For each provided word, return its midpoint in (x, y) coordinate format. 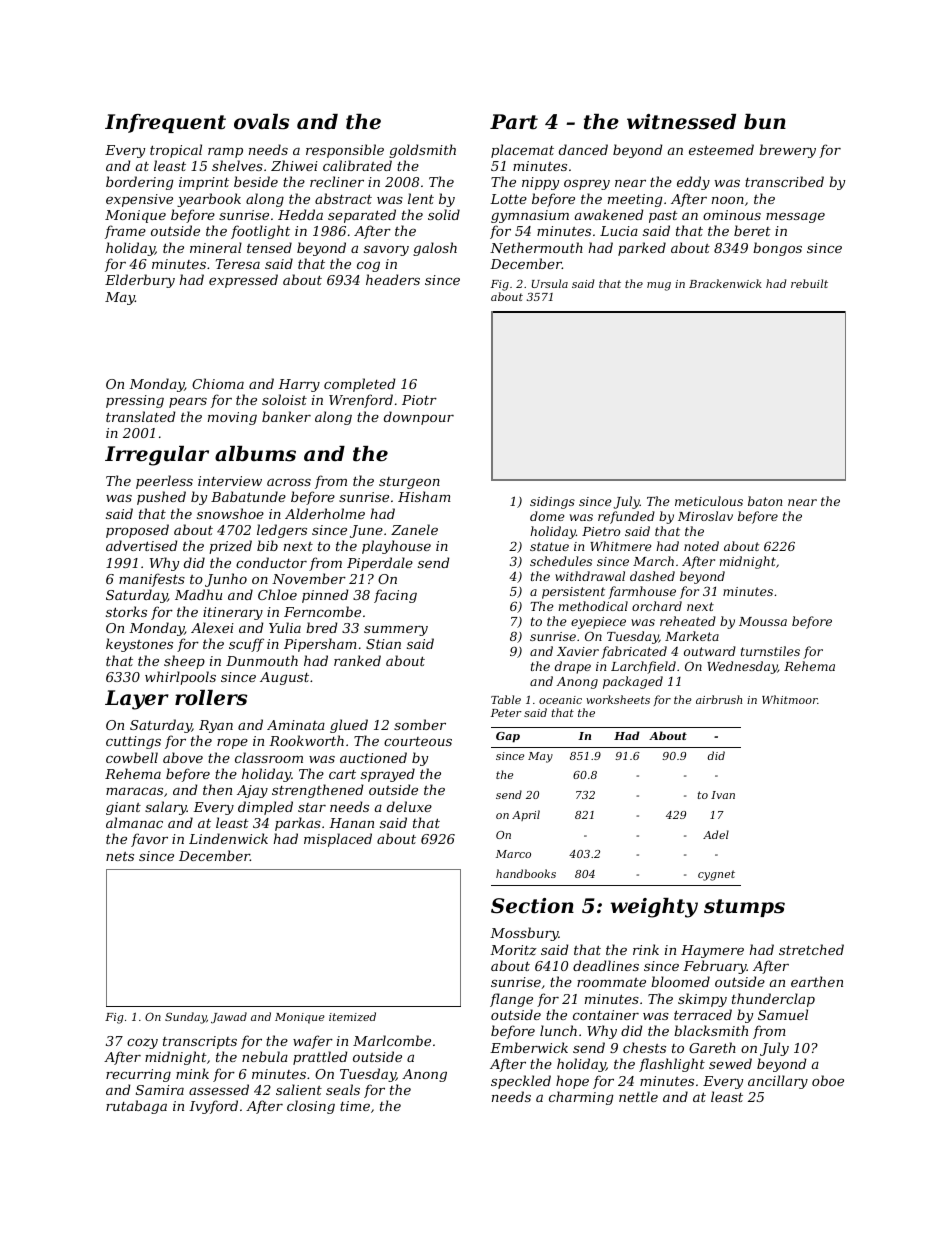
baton (765, 501)
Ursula (550, 283)
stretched (811, 949)
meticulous (709, 501)
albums (255, 454)
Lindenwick (228, 838)
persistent (573, 593)
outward (710, 651)
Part (514, 122)
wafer (313, 1042)
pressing (135, 401)
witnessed (681, 122)
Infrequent (165, 123)
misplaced (338, 840)
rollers (211, 698)
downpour (419, 418)
